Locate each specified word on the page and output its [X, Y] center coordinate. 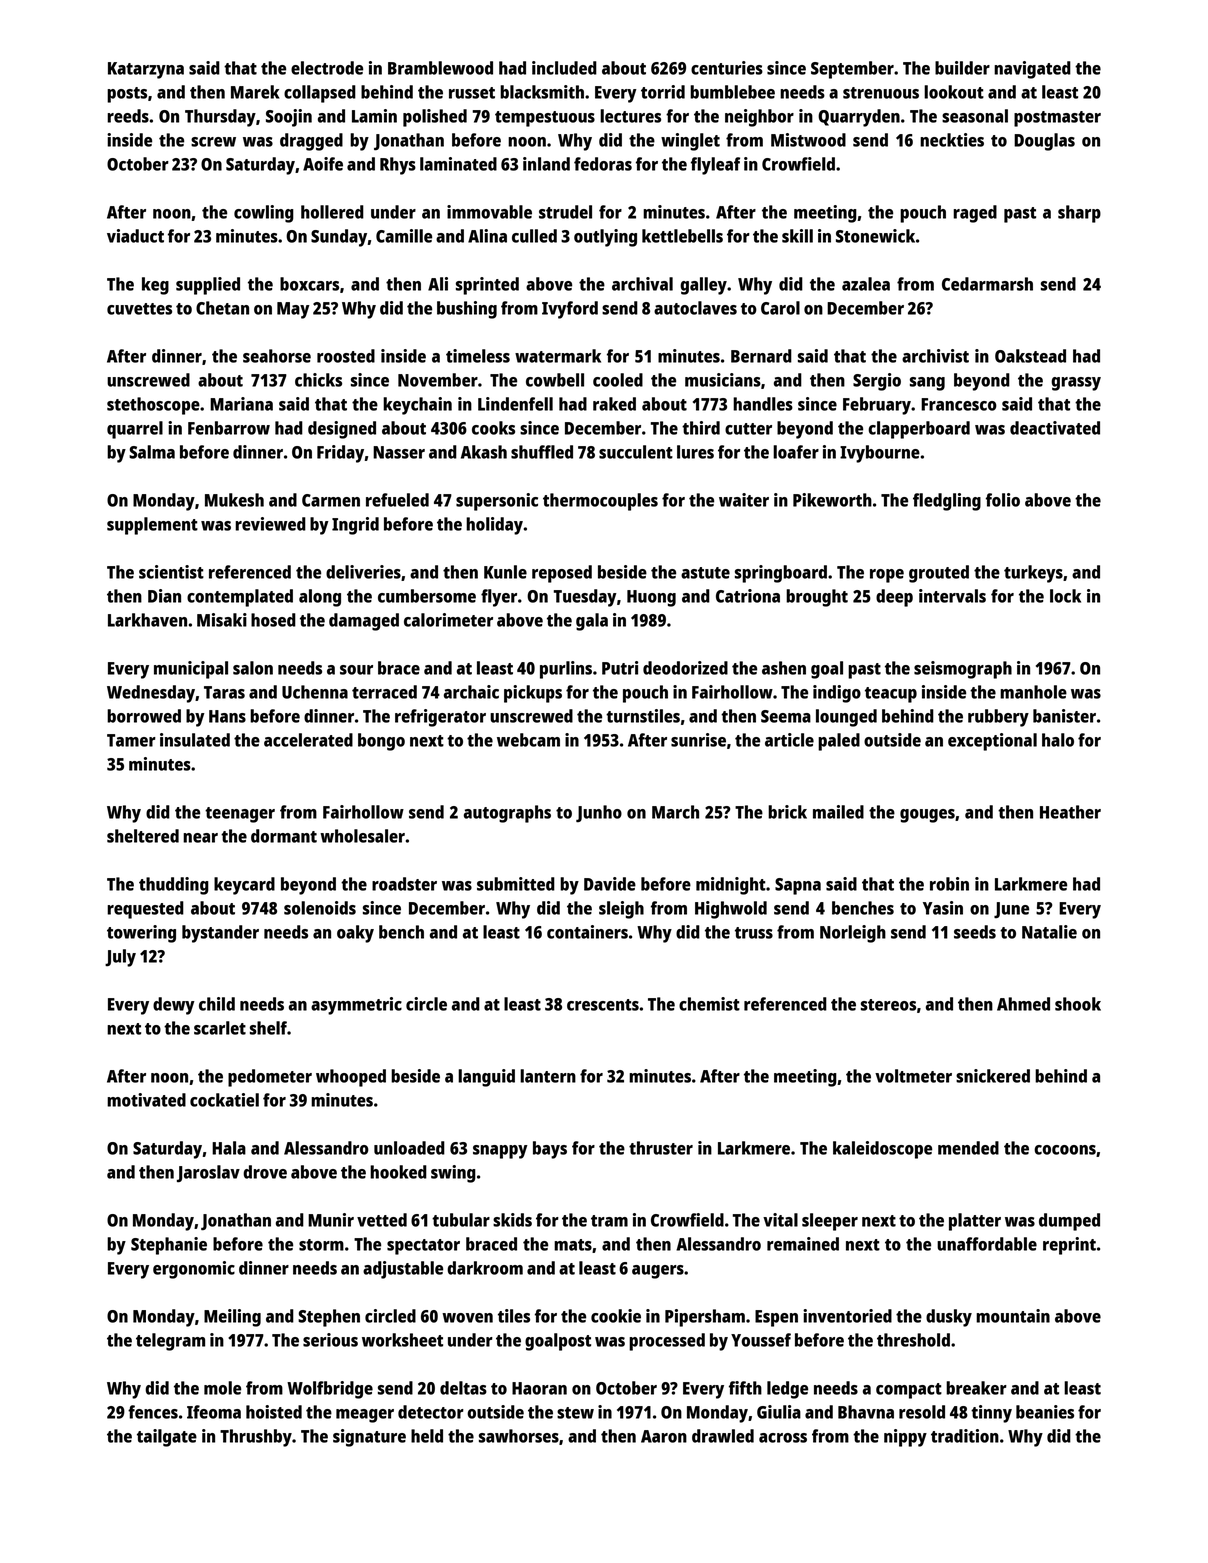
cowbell [555, 380]
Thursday [220, 118]
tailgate [167, 1438]
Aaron [664, 1436]
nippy [905, 1438]
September [852, 70]
